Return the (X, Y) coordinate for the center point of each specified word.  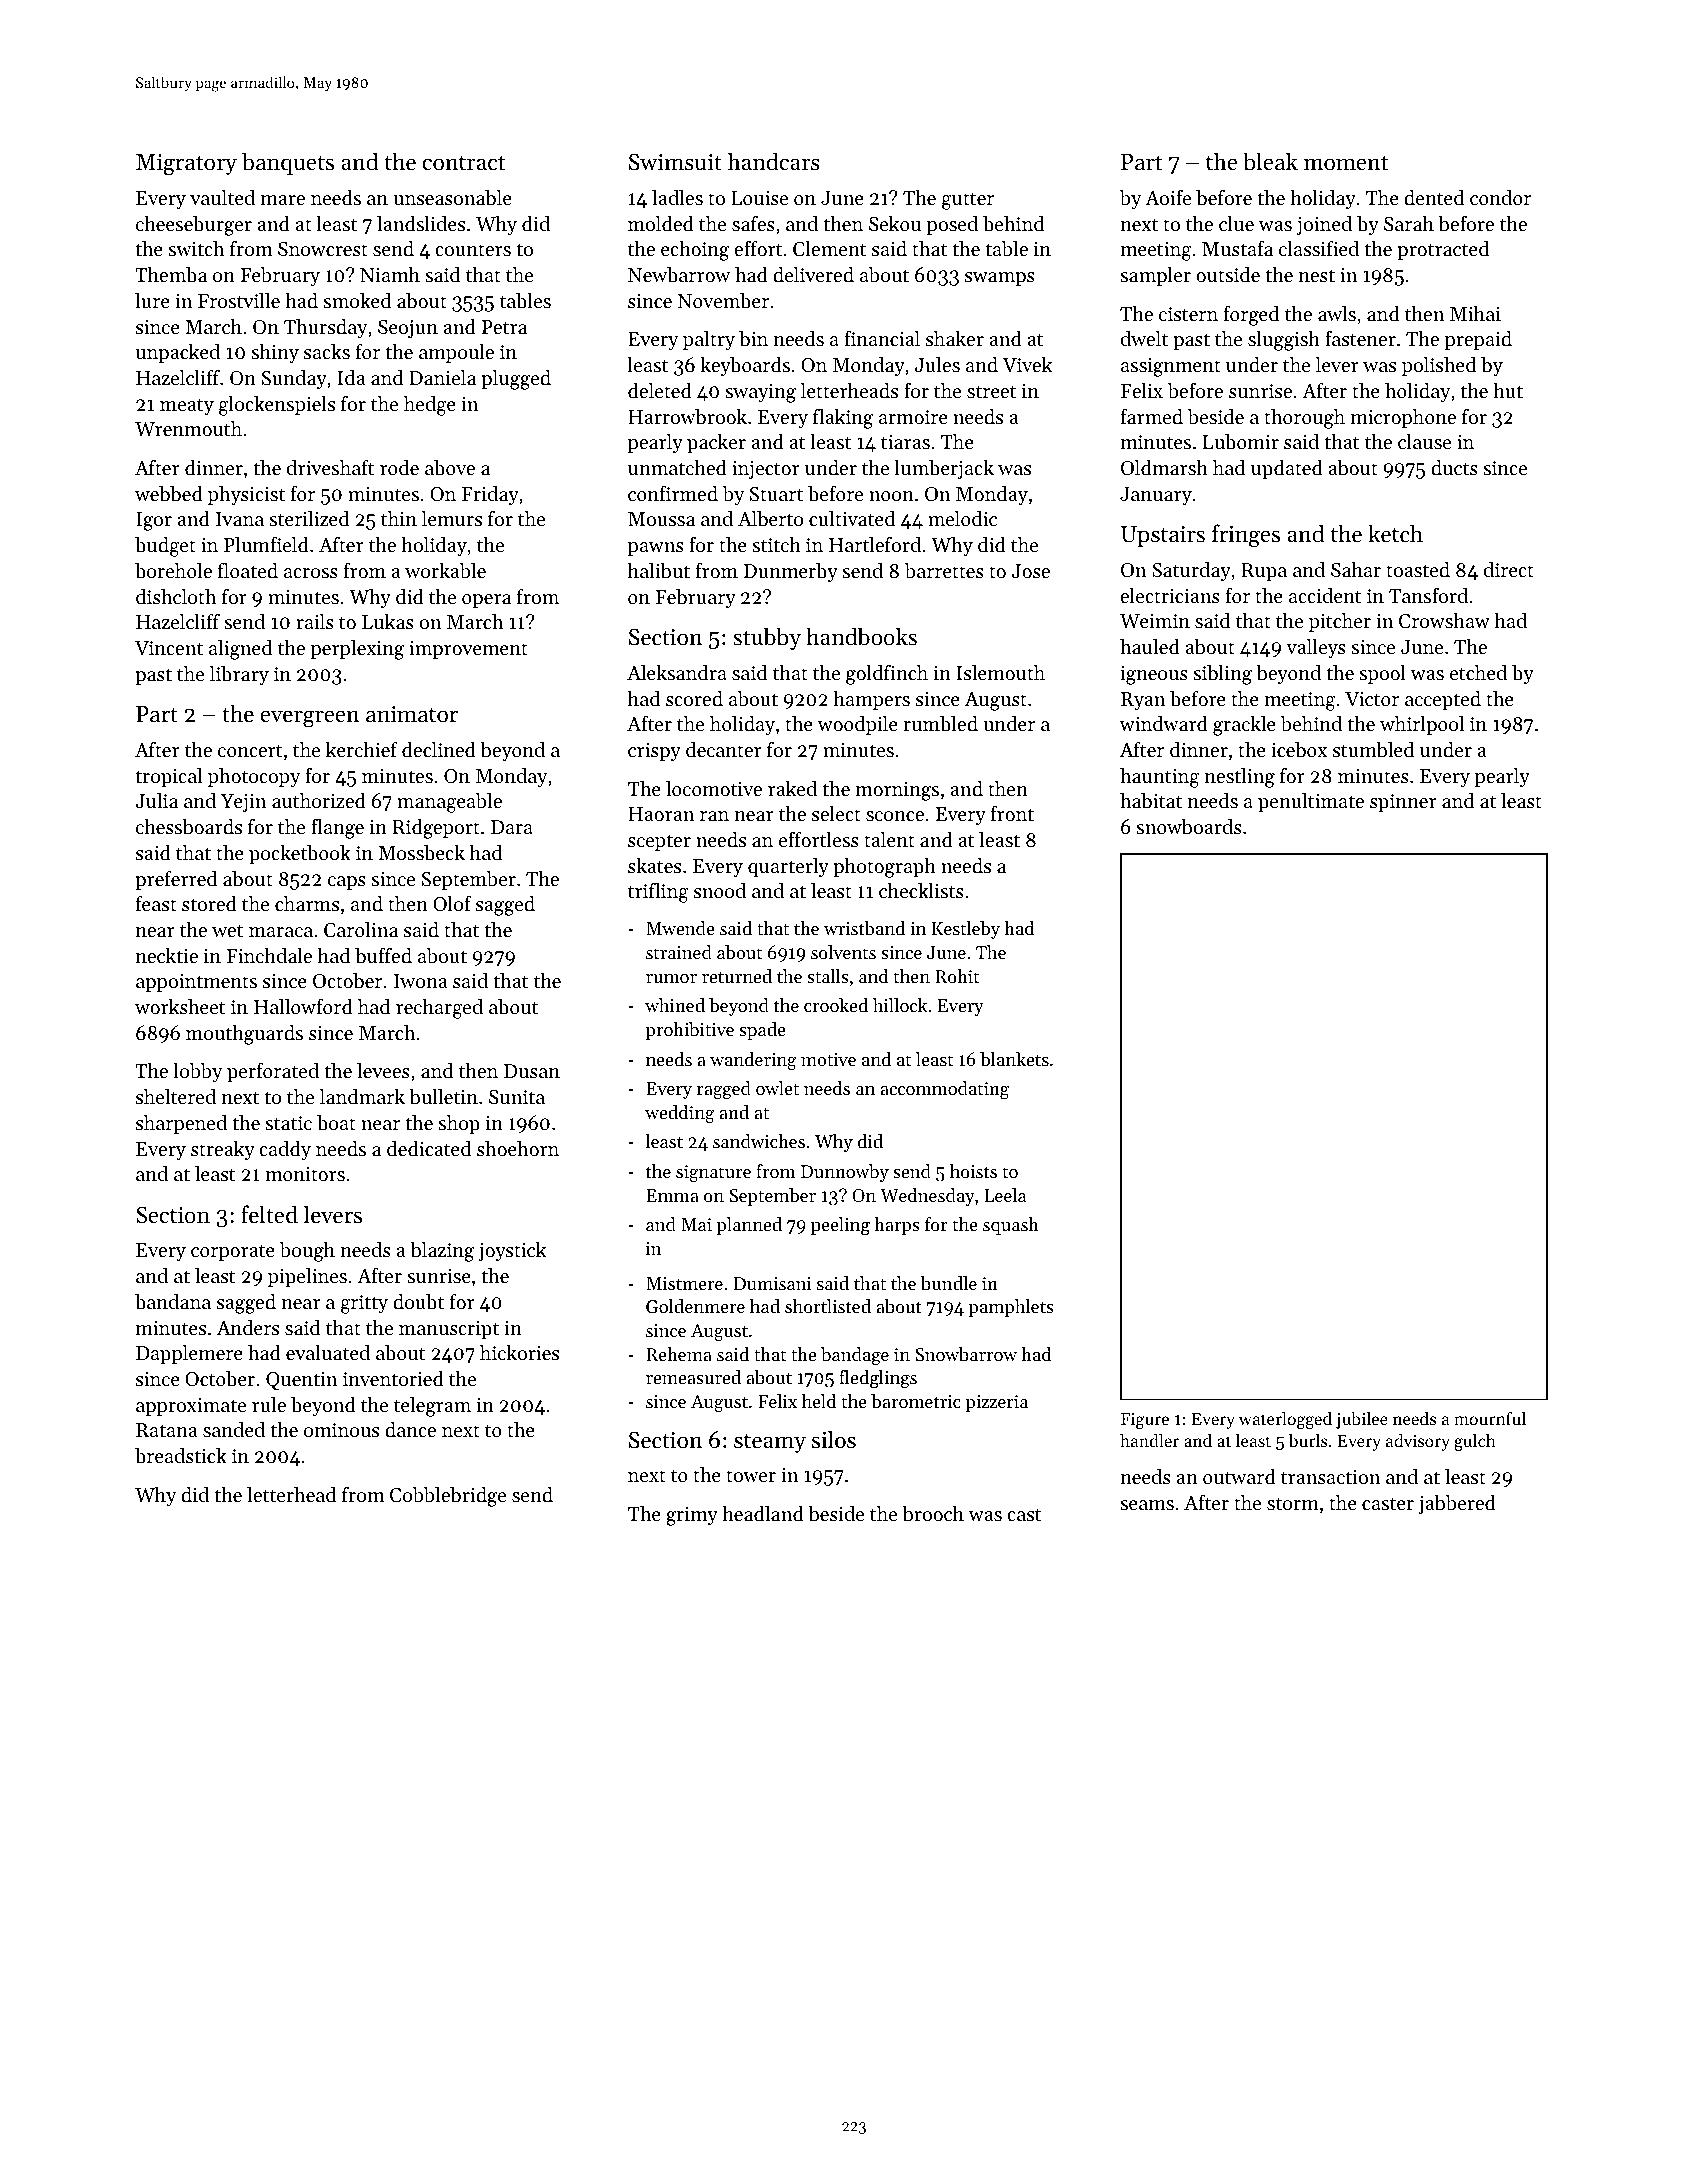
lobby (197, 1073)
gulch (1475, 1442)
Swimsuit (675, 162)
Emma (672, 1195)
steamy (770, 1443)
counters (473, 250)
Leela (1005, 1195)
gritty (364, 1304)
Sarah (1409, 224)
